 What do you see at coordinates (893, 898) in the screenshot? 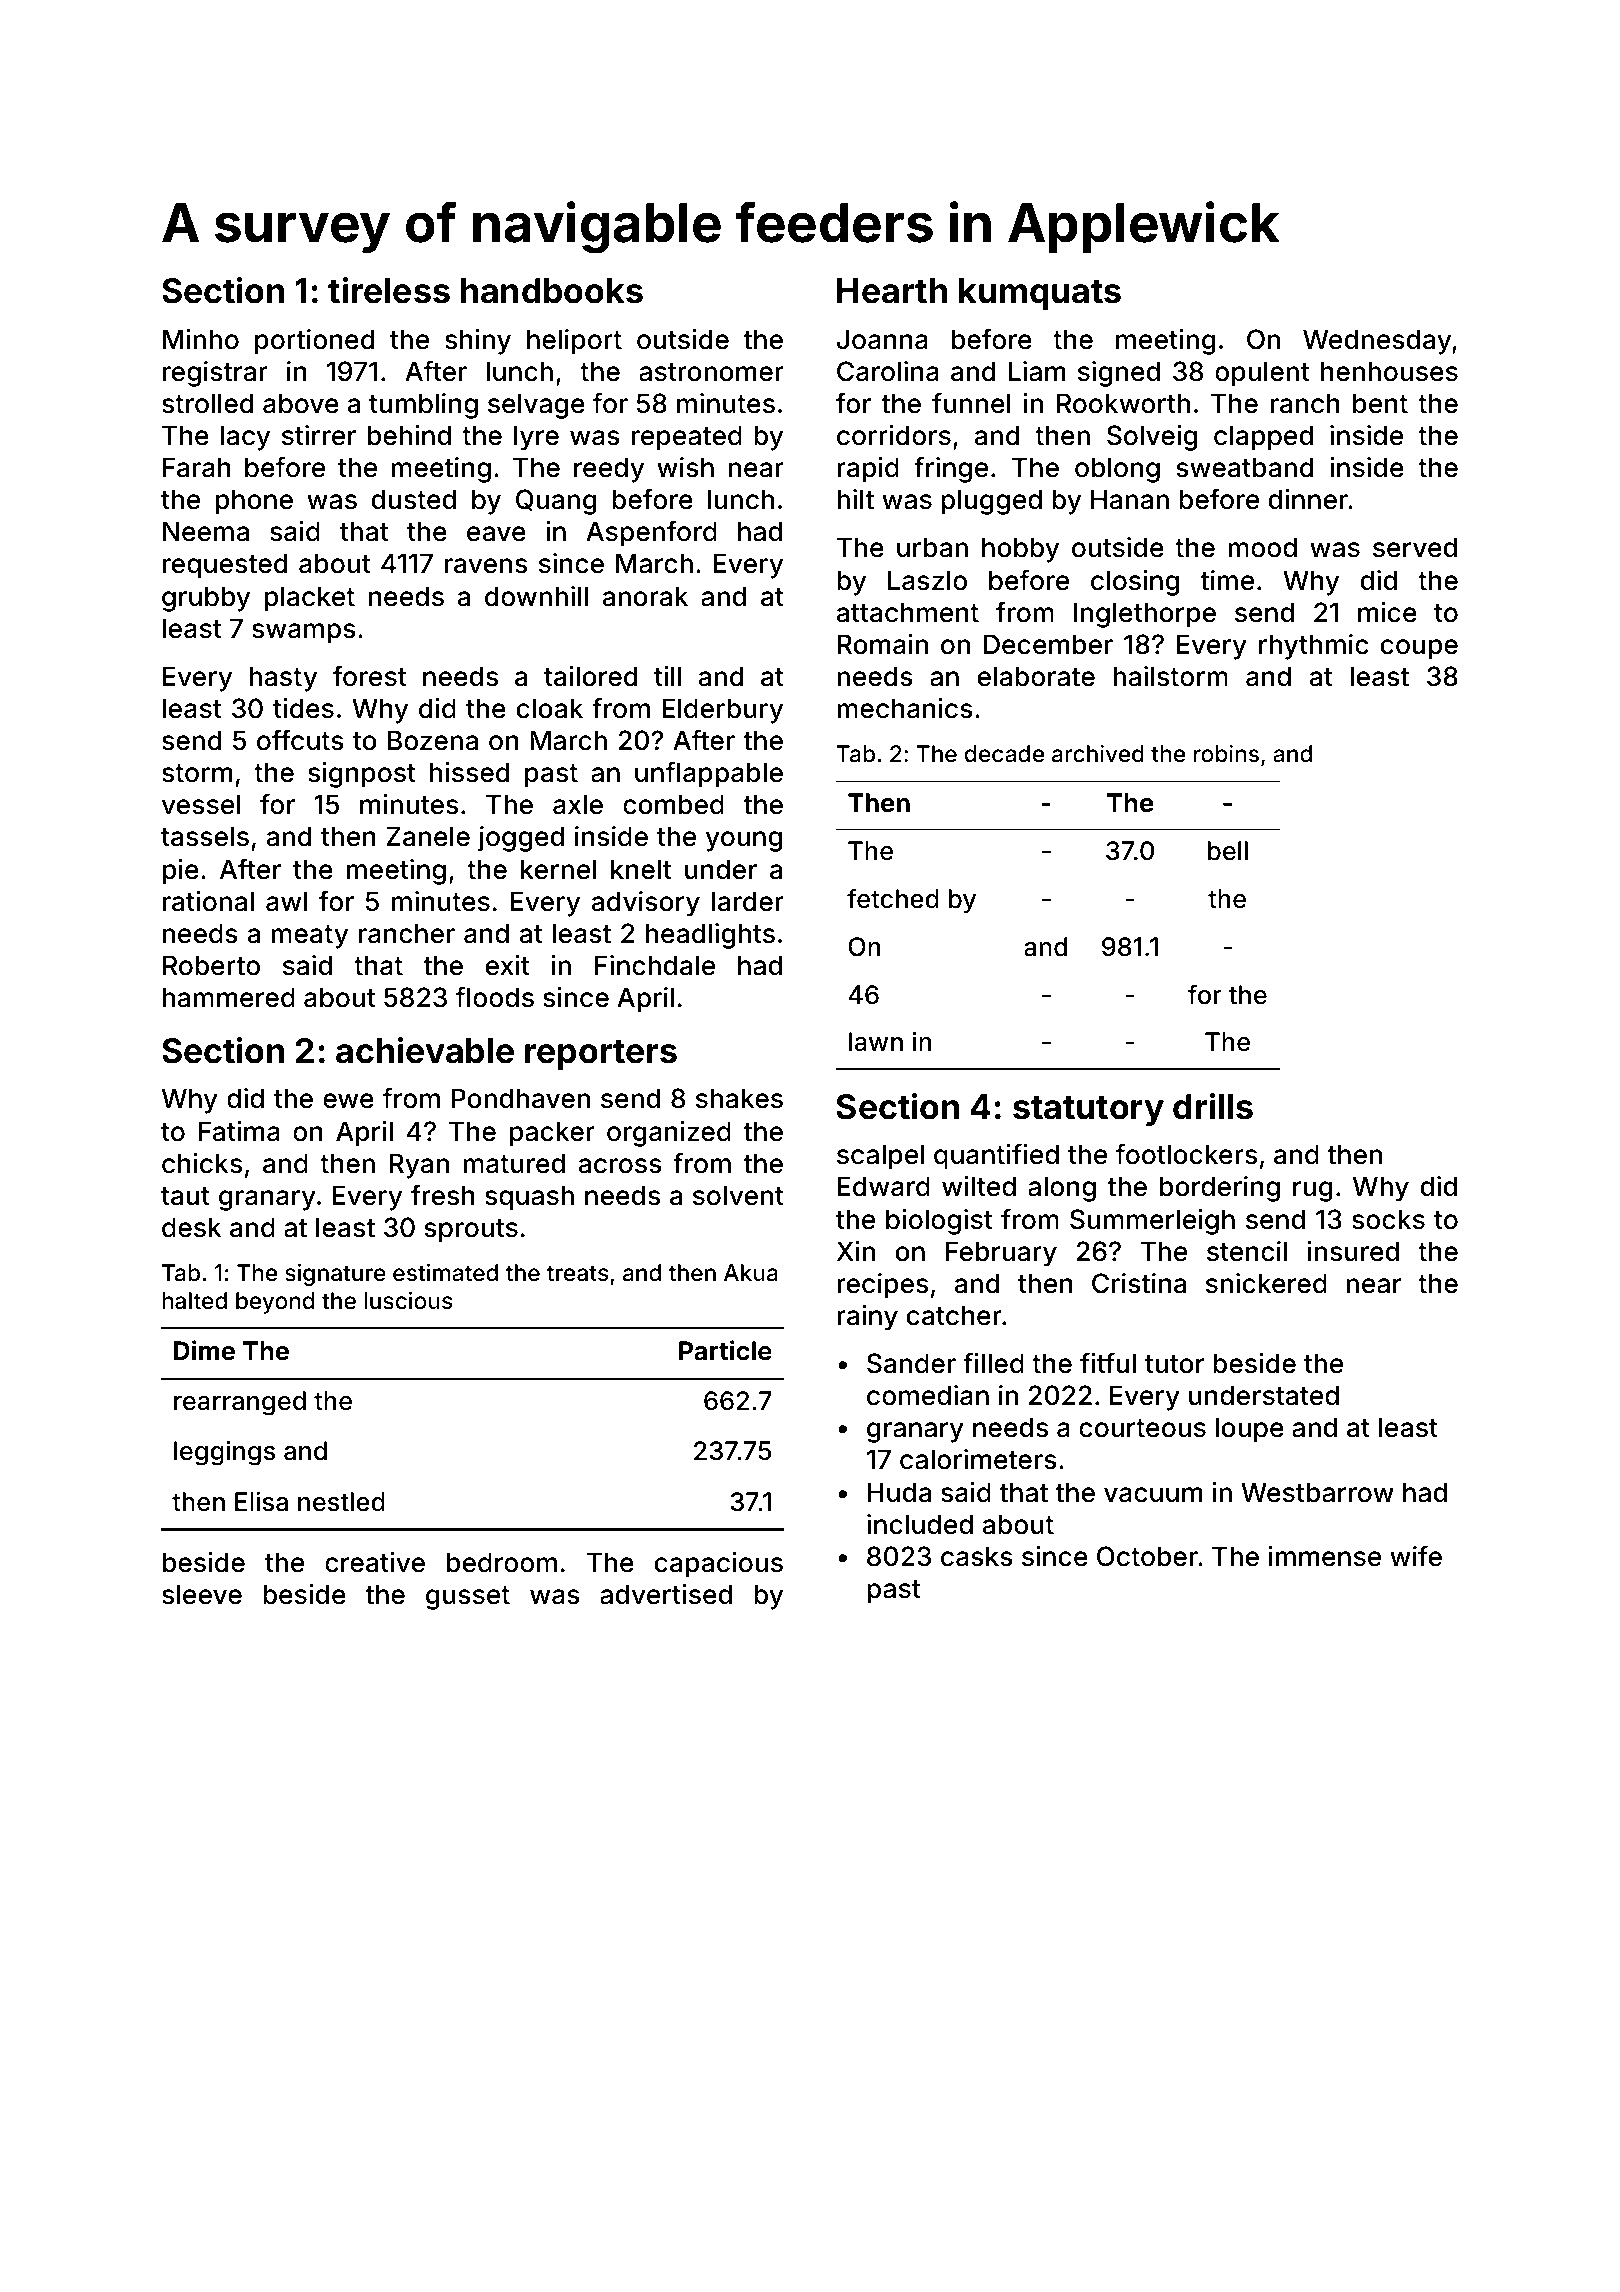
I see `fetched` at bounding box center [893, 898].
